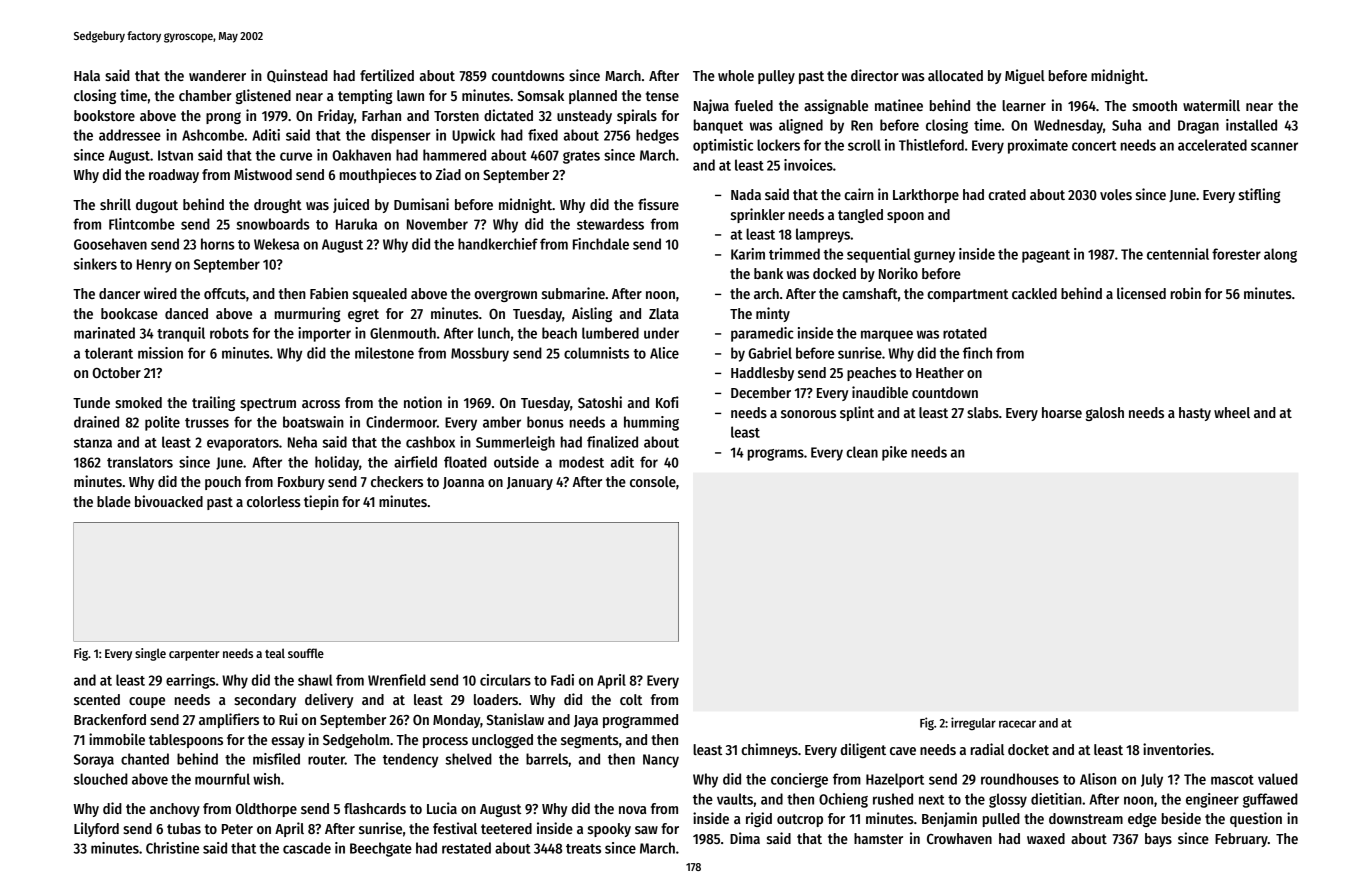  I want to click on fertilized, so click(387, 75).
